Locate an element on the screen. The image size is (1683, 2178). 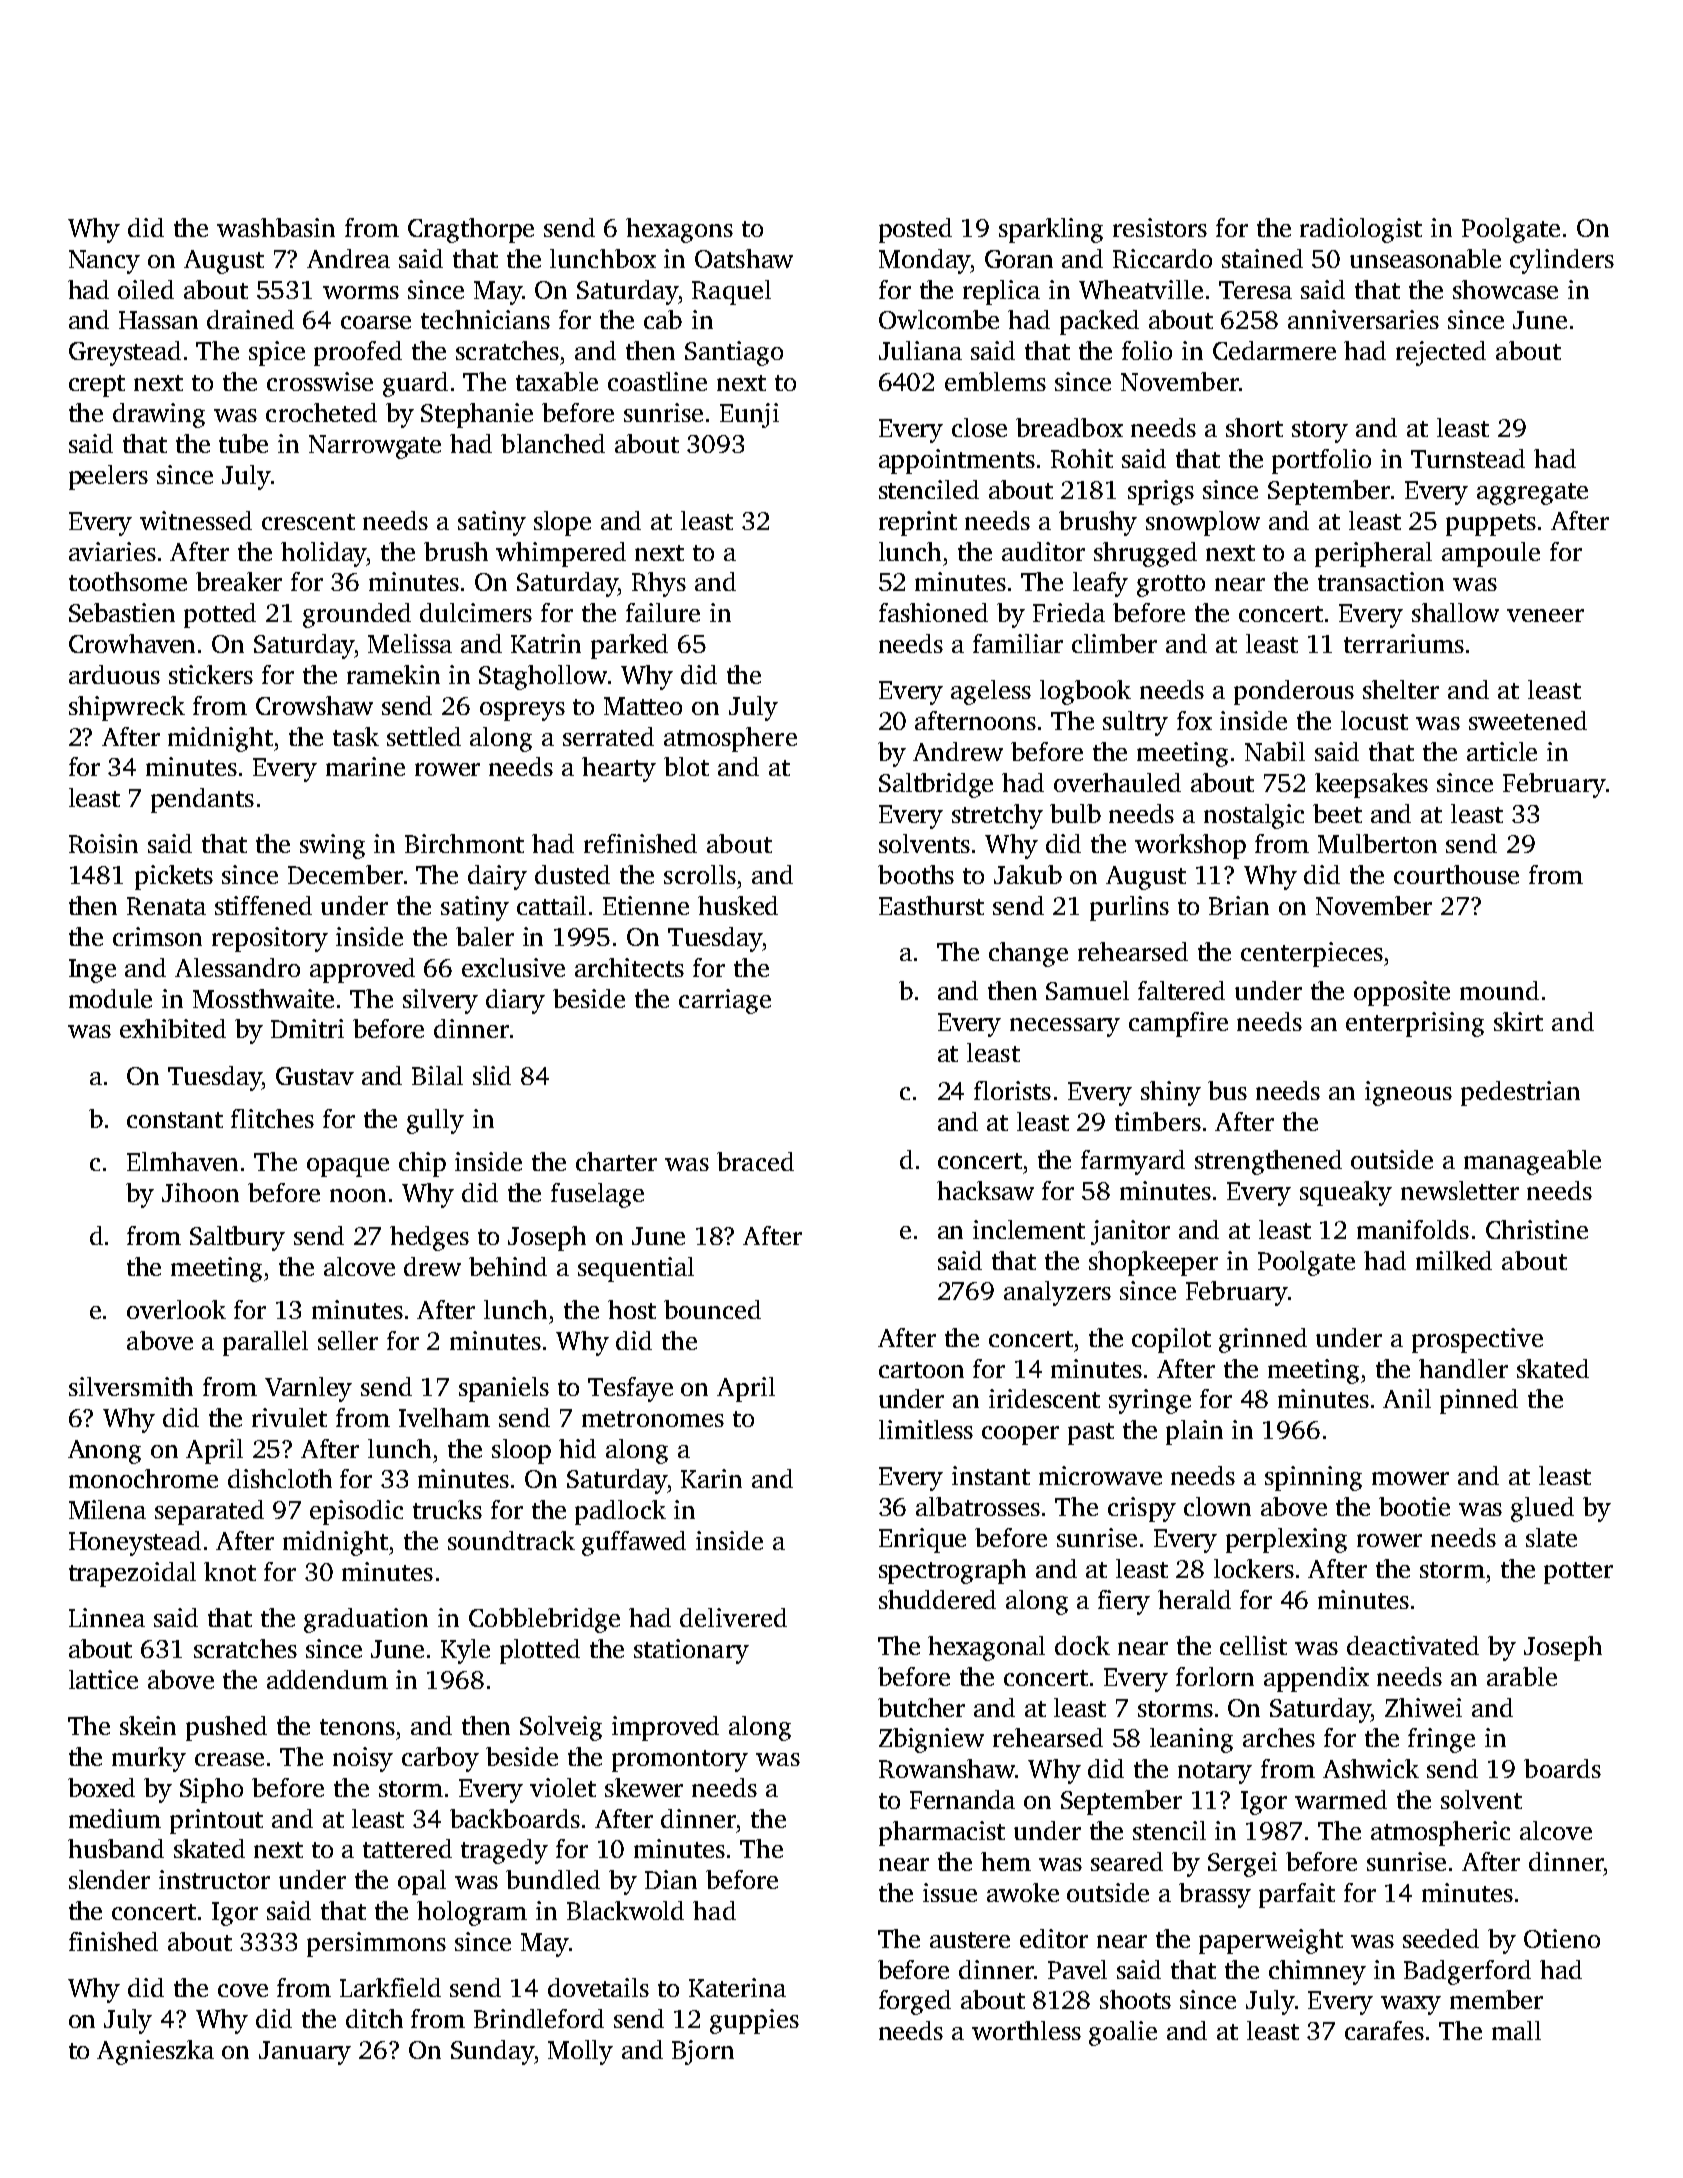
Katerina is located at coordinates (737, 1987).
